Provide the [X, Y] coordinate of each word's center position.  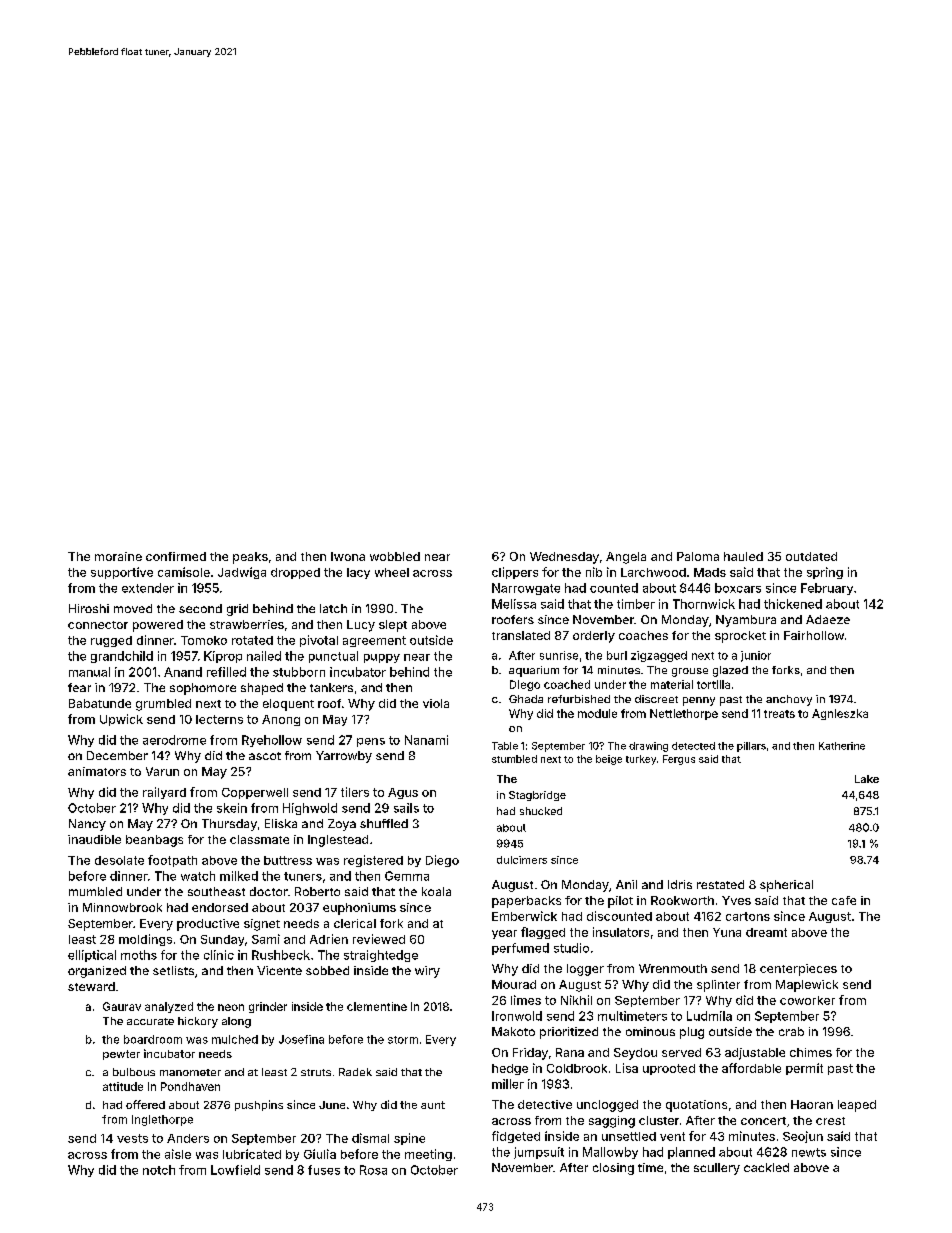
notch [159, 1170]
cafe [844, 900]
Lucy [361, 626]
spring [825, 573]
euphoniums [359, 909]
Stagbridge [537, 796]
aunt [433, 1105]
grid [237, 610]
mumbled [95, 891]
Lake [867, 779]
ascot [265, 756]
